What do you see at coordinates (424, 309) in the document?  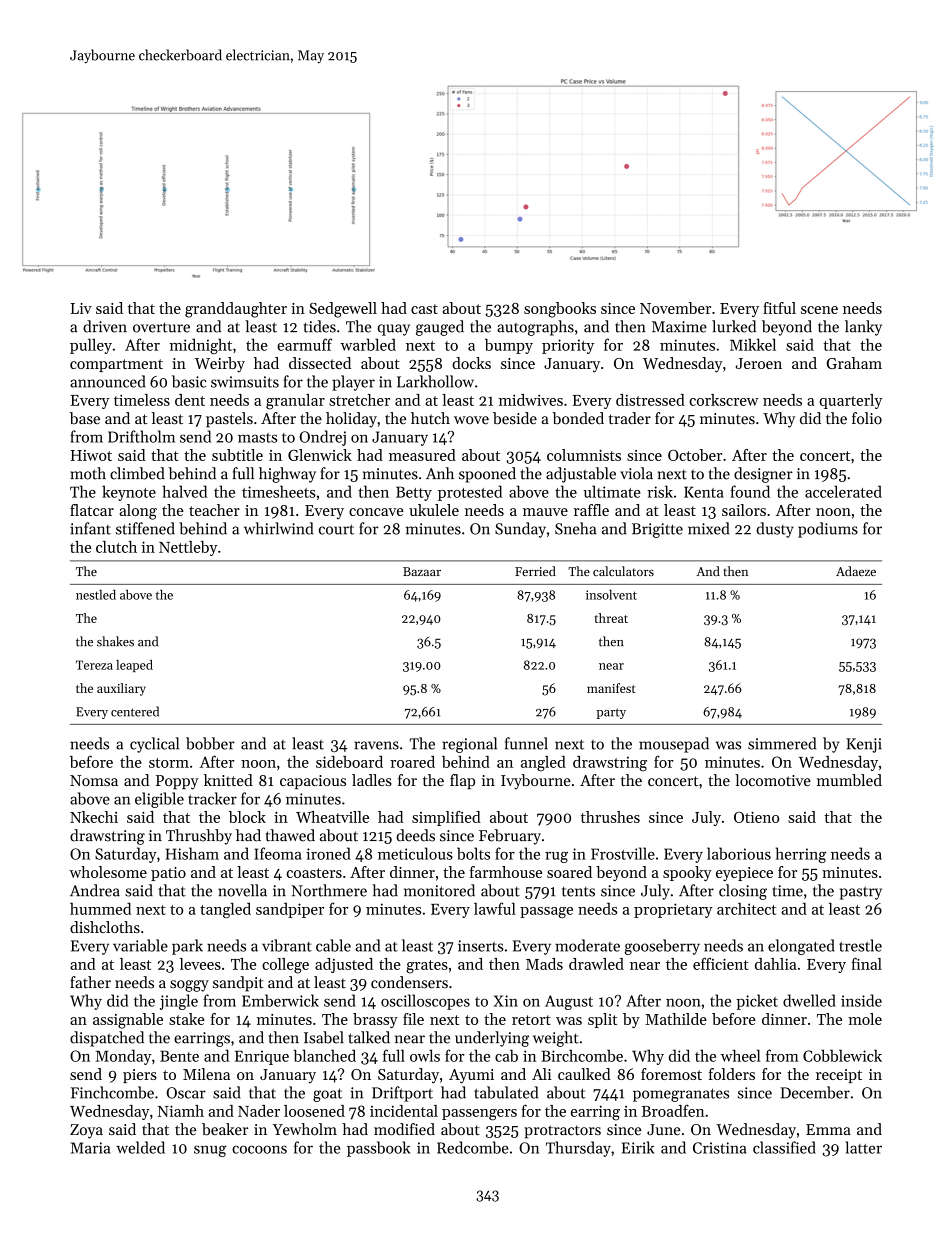 I see `cast` at bounding box center [424, 309].
